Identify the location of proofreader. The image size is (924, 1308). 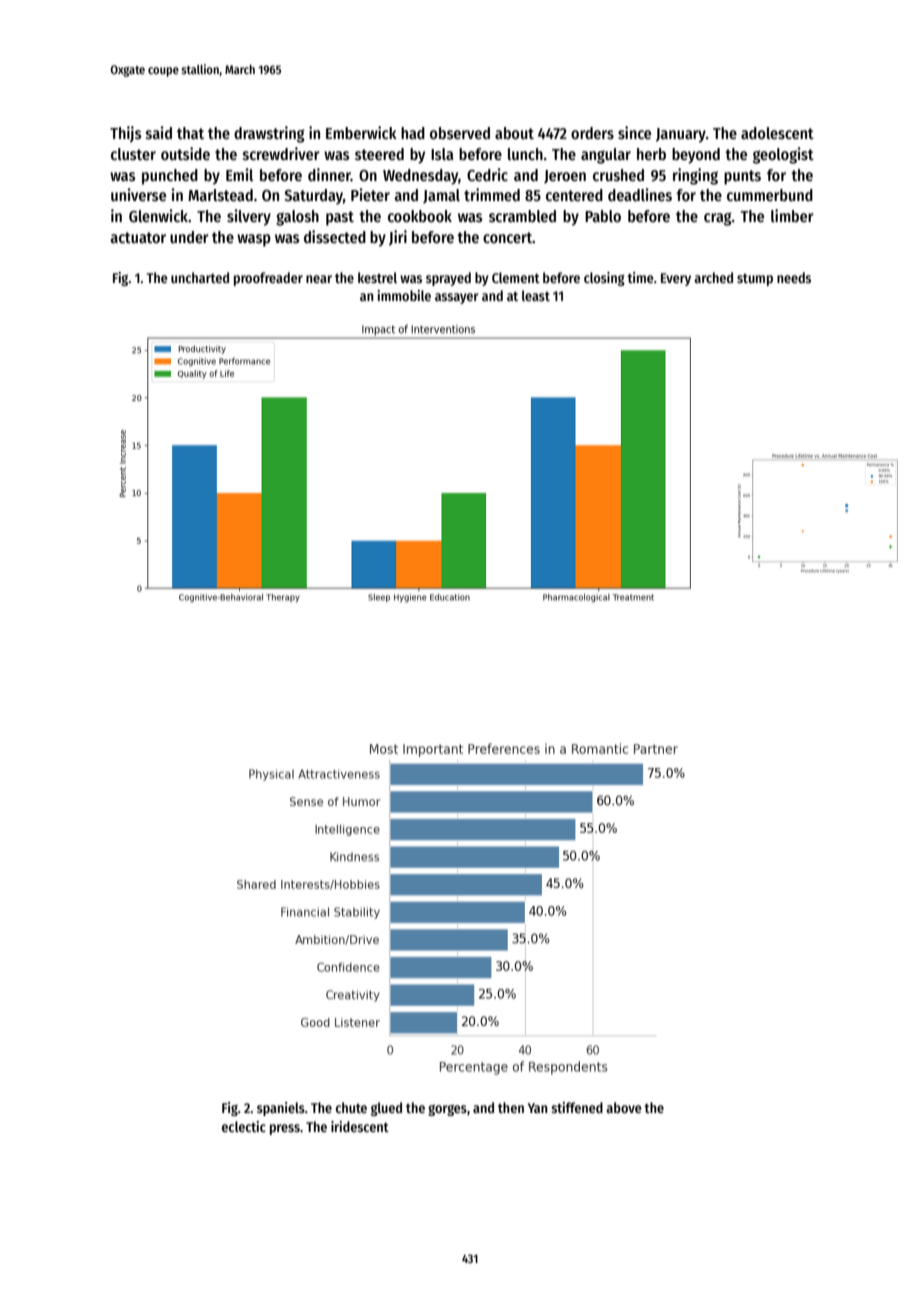
(268, 279).
